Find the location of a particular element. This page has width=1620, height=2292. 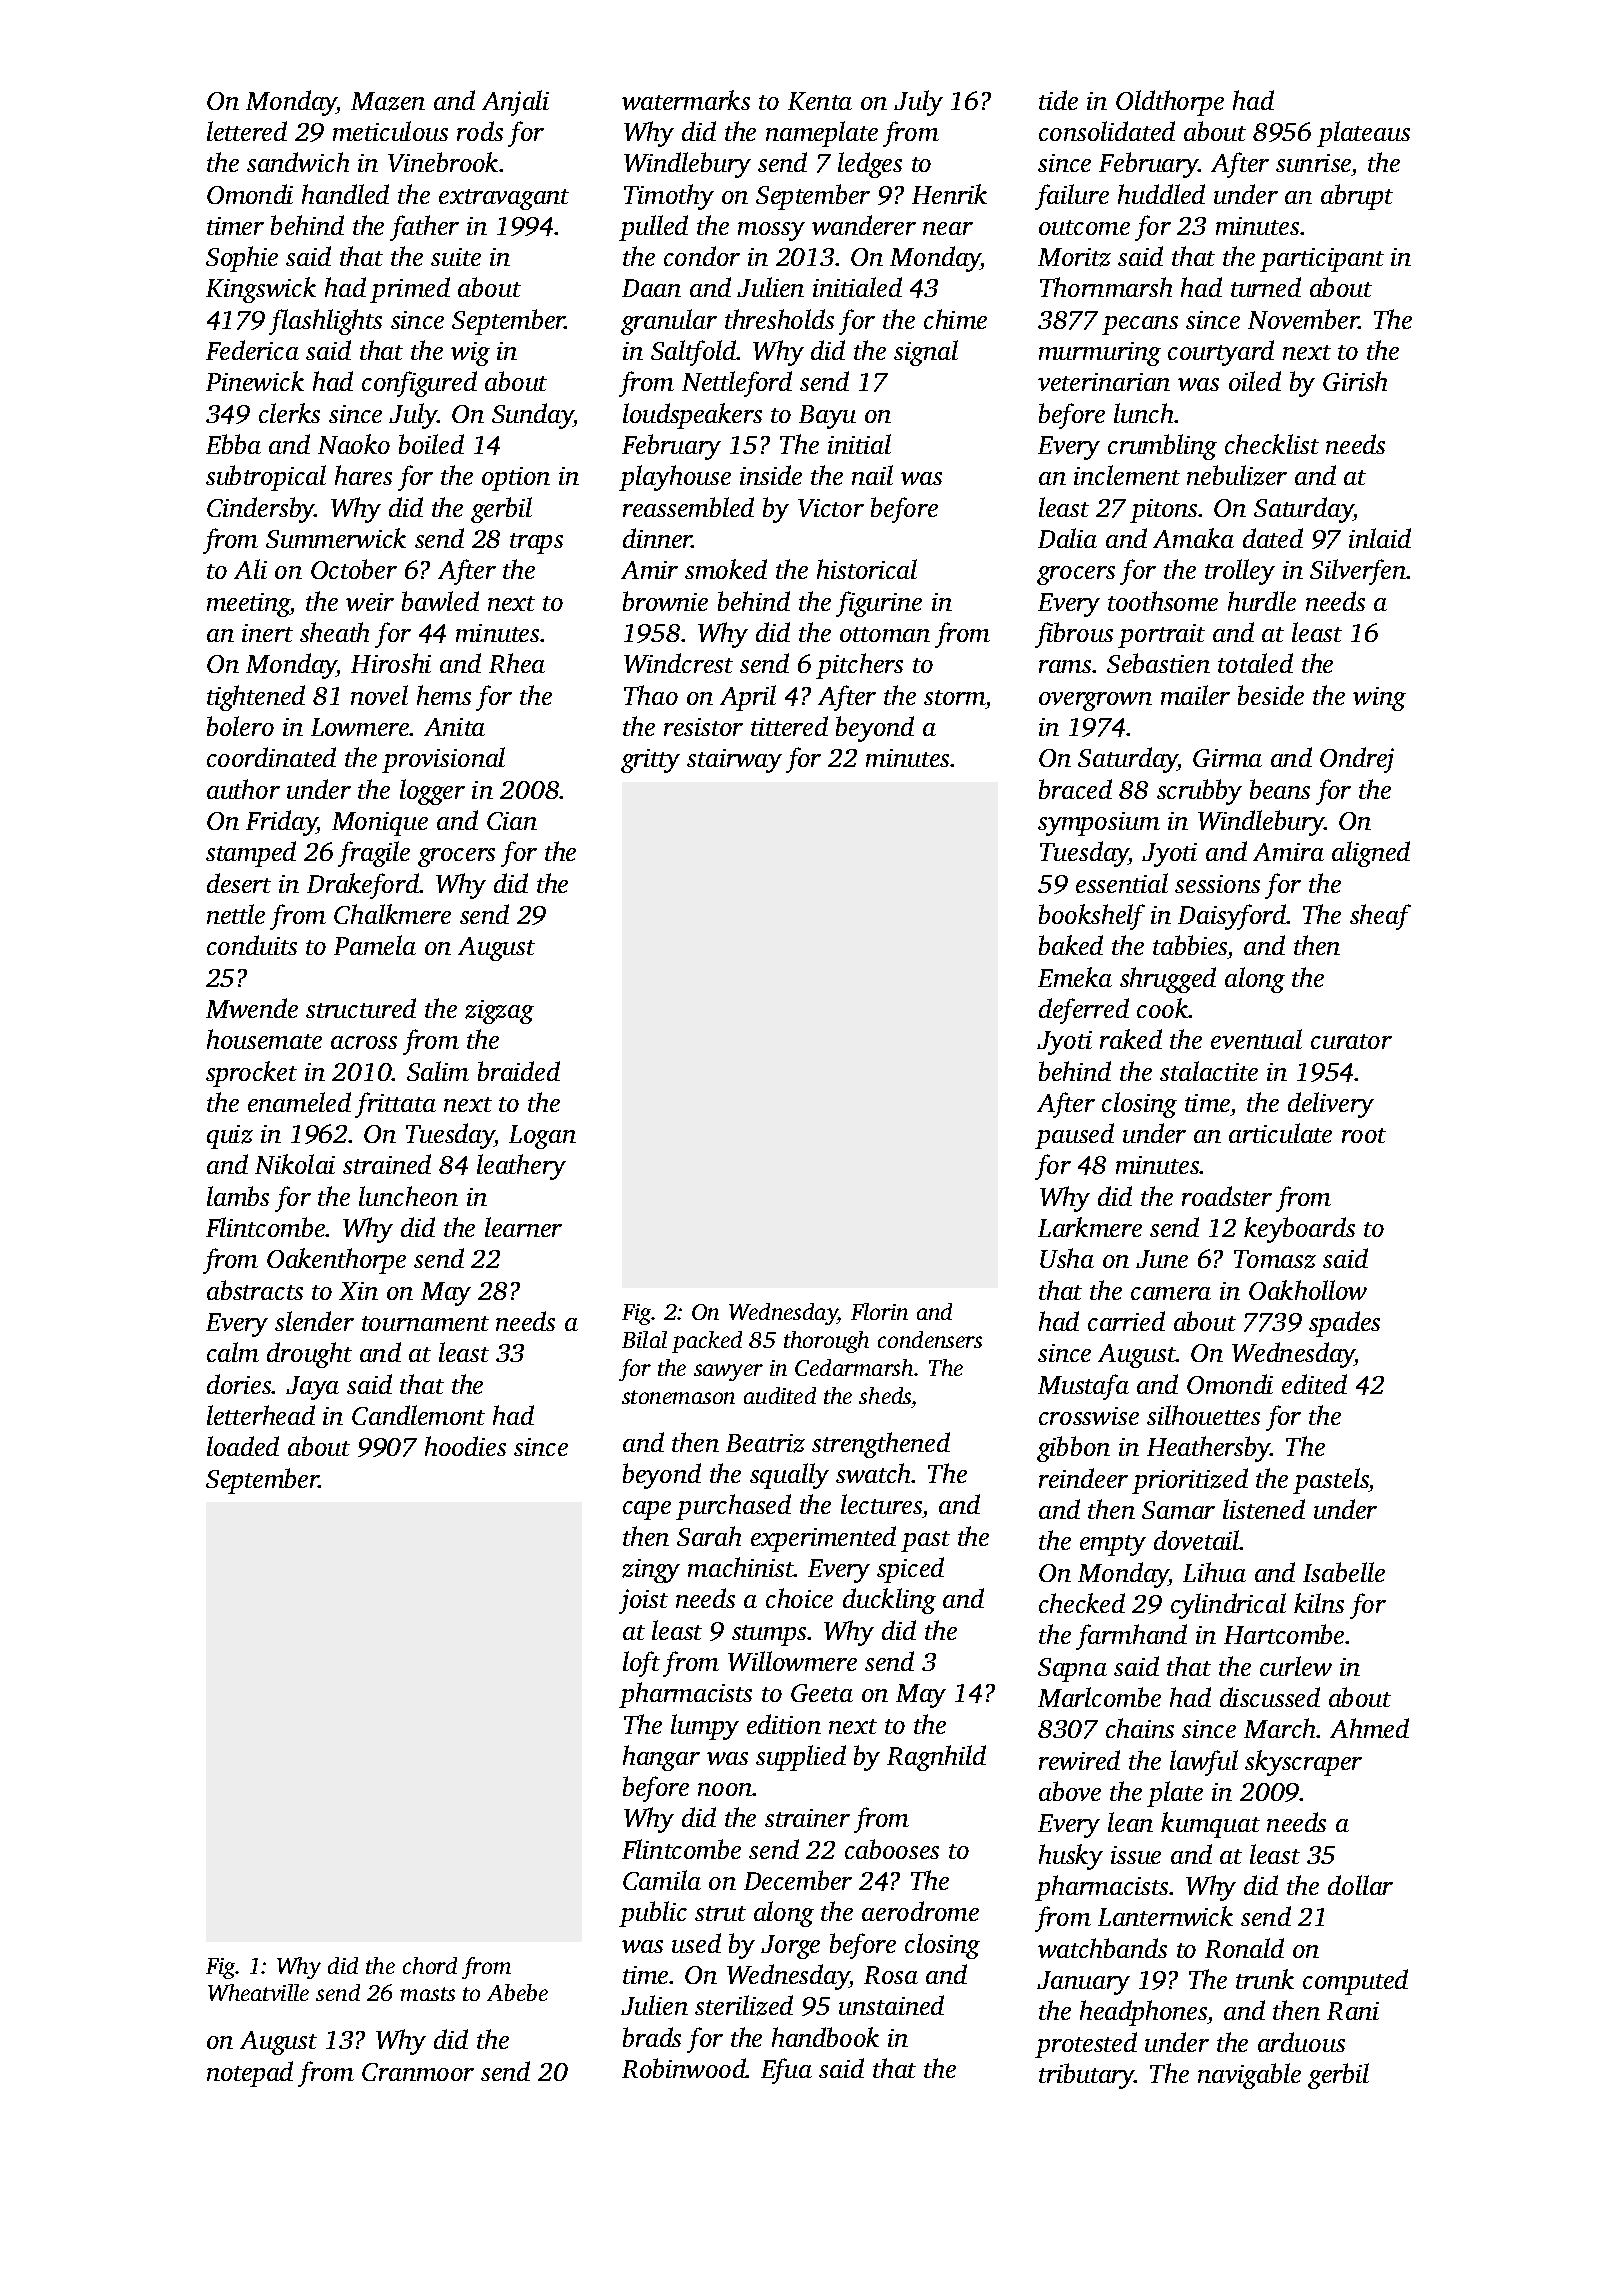

learner is located at coordinates (523, 1227).
